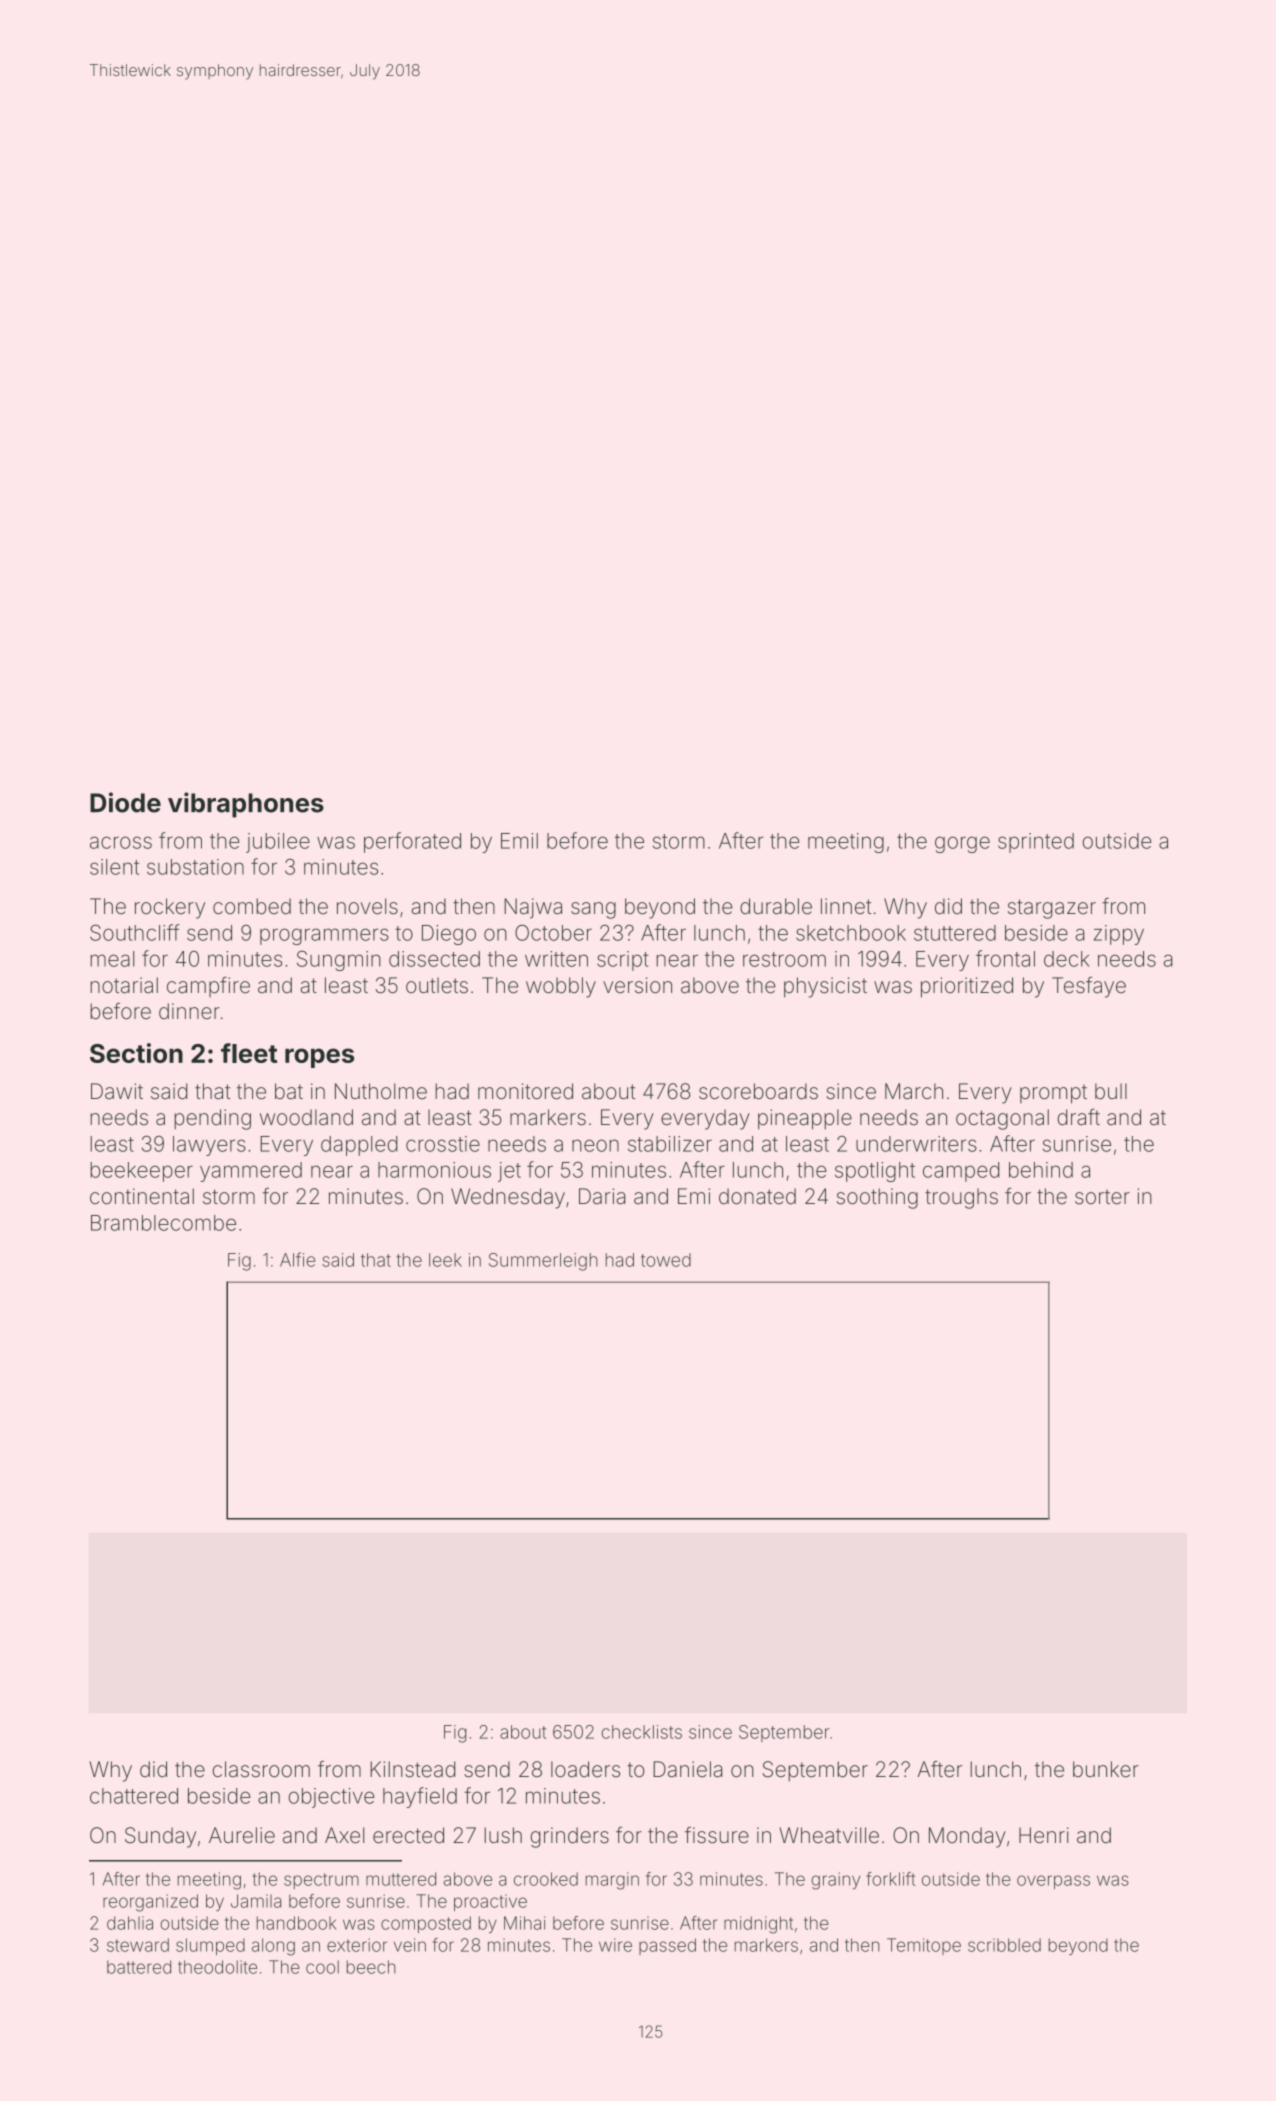  What do you see at coordinates (670, 1144) in the document?
I see `stabilizer` at bounding box center [670, 1144].
